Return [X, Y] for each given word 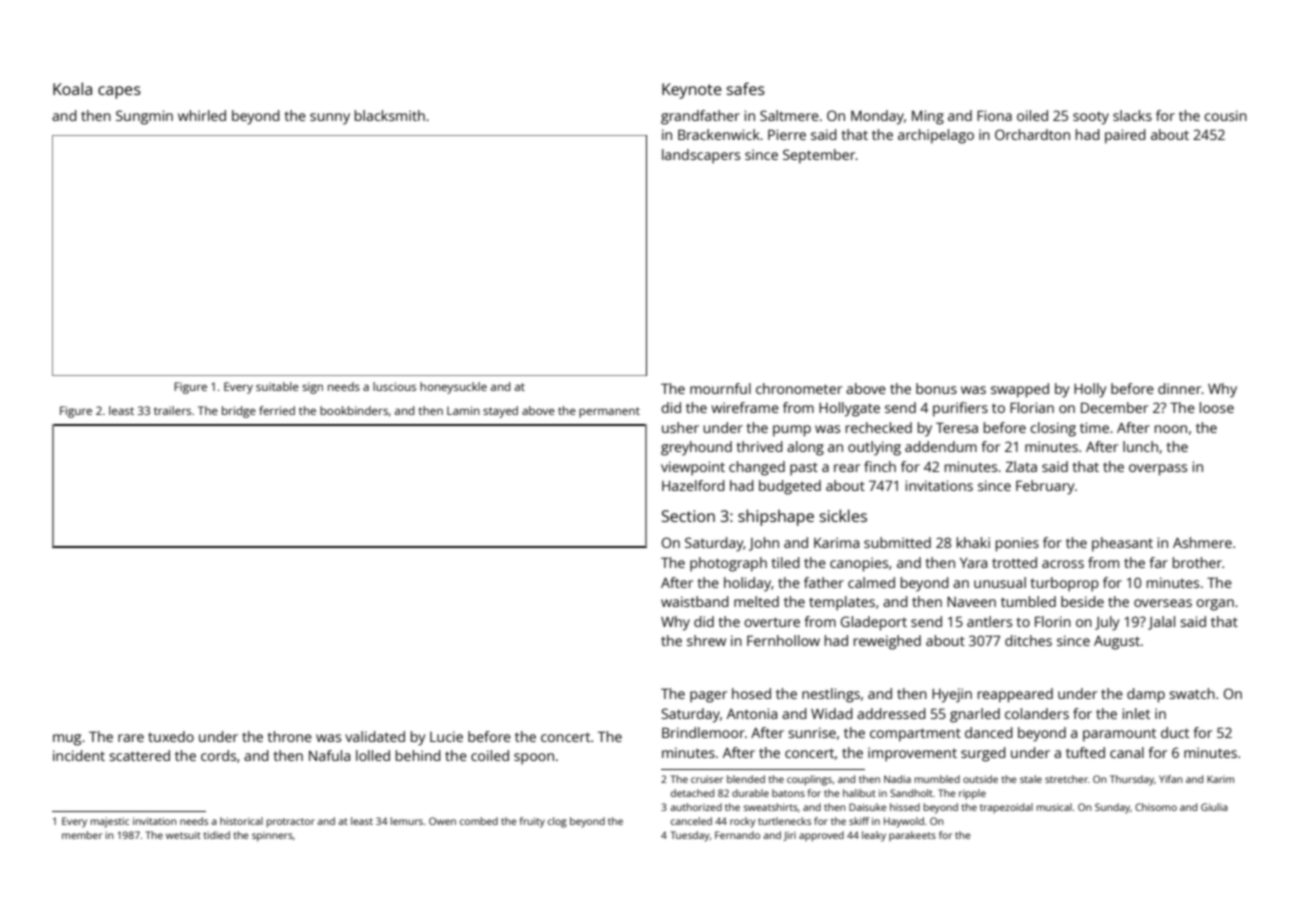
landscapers [701, 156]
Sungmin [144, 117]
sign [312, 388]
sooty [1091, 118]
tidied [217, 835]
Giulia [1214, 807]
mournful [720, 388]
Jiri [789, 836]
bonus [936, 388]
